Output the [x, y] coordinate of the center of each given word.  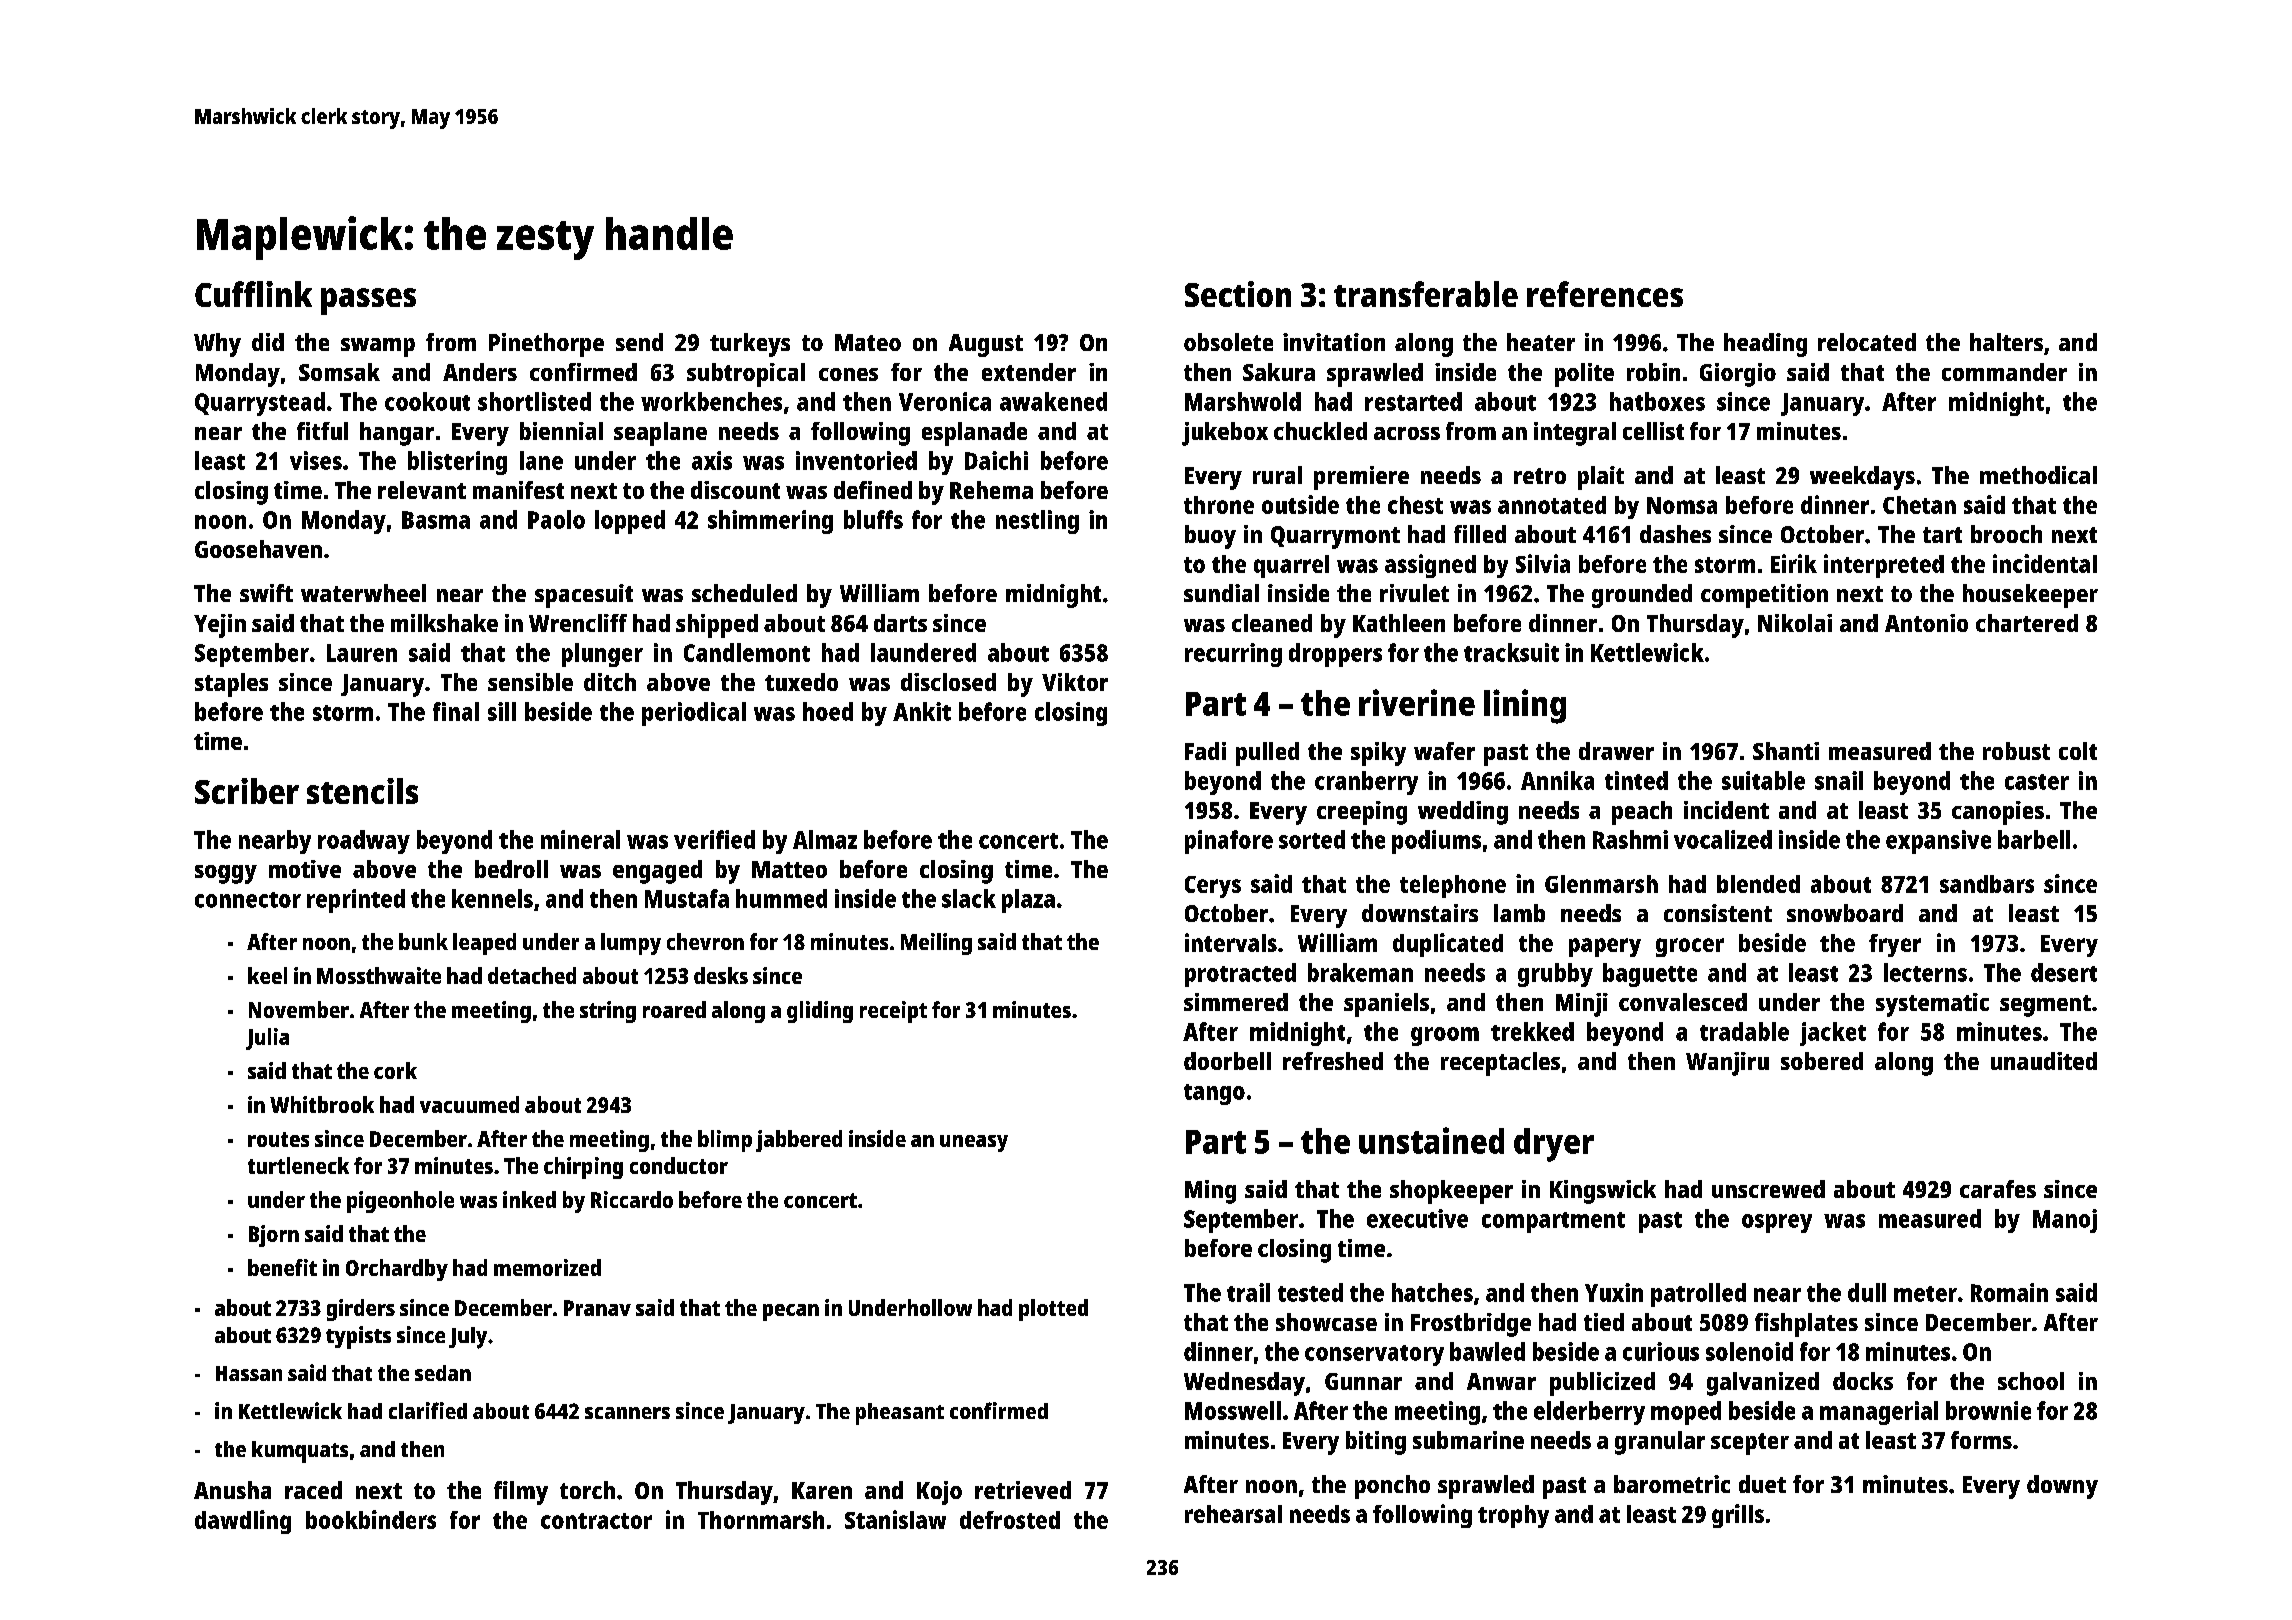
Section [1238, 294]
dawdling [243, 1522]
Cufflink [253, 294]
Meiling [936, 944]
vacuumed [469, 1104]
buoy [1210, 537]
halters [2006, 342]
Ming [1210, 1192]
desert [2064, 972]
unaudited [2044, 1061]
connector [248, 900]
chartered [2027, 623]
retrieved [1023, 1490]
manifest [518, 490]
